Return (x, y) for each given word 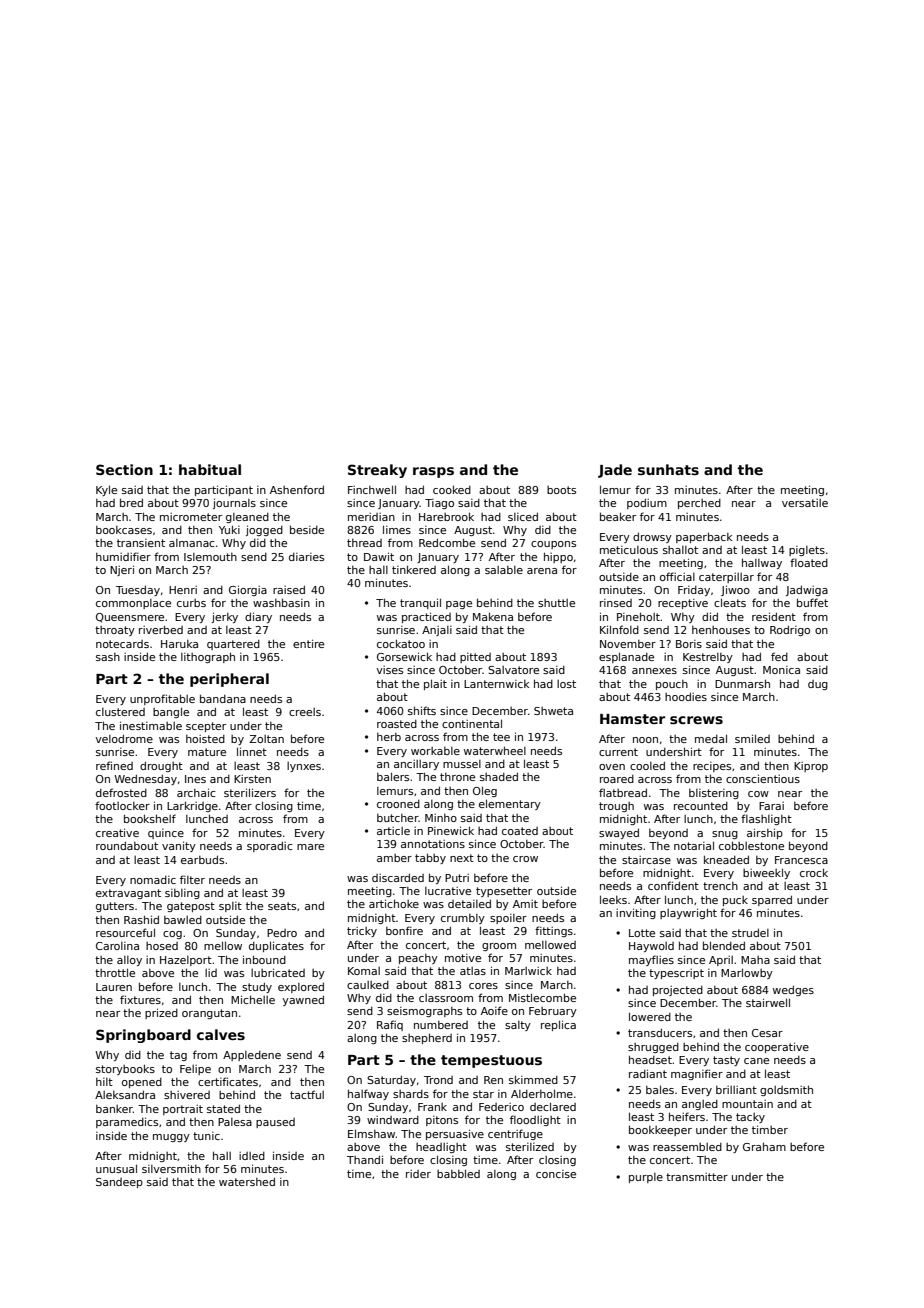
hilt (104, 1082)
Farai (771, 806)
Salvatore (513, 670)
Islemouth (210, 557)
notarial (694, 845)
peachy (418, 959)
